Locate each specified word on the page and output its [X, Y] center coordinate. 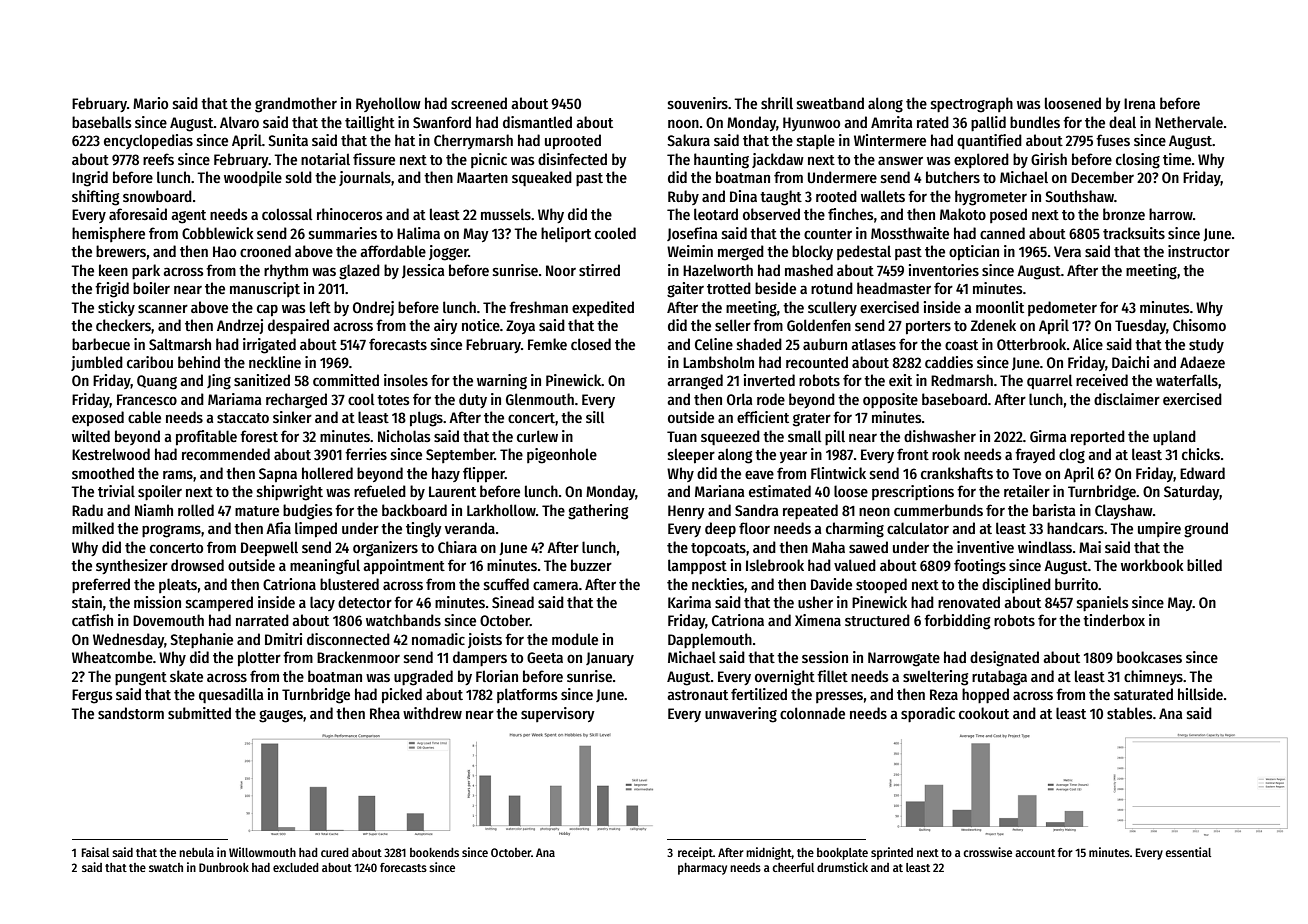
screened [479, 103]
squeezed [730, 437]
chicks [1201, 454]
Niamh [154, 510]
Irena [1139, 103]
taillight [370, 124]
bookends [434, 852]
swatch [166, 867]
